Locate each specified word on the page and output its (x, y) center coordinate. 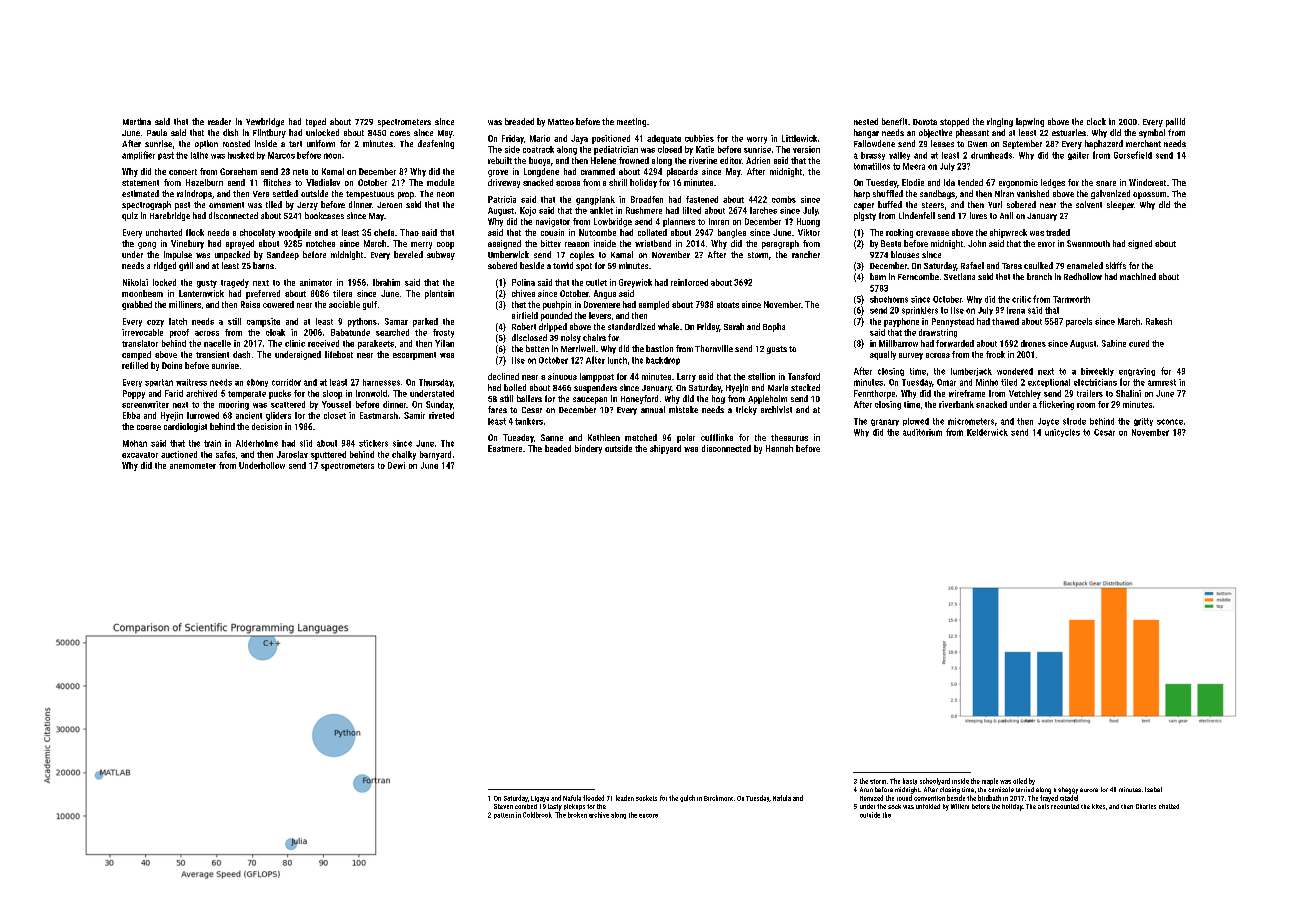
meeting (631, 122)
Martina (137, 121)
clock (1096, 121)
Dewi (396, 465)
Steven (503, 806)
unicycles (1062, 433)
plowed (916, 422)
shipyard (665, 449)
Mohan (135, 443)
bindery (588, 449)
